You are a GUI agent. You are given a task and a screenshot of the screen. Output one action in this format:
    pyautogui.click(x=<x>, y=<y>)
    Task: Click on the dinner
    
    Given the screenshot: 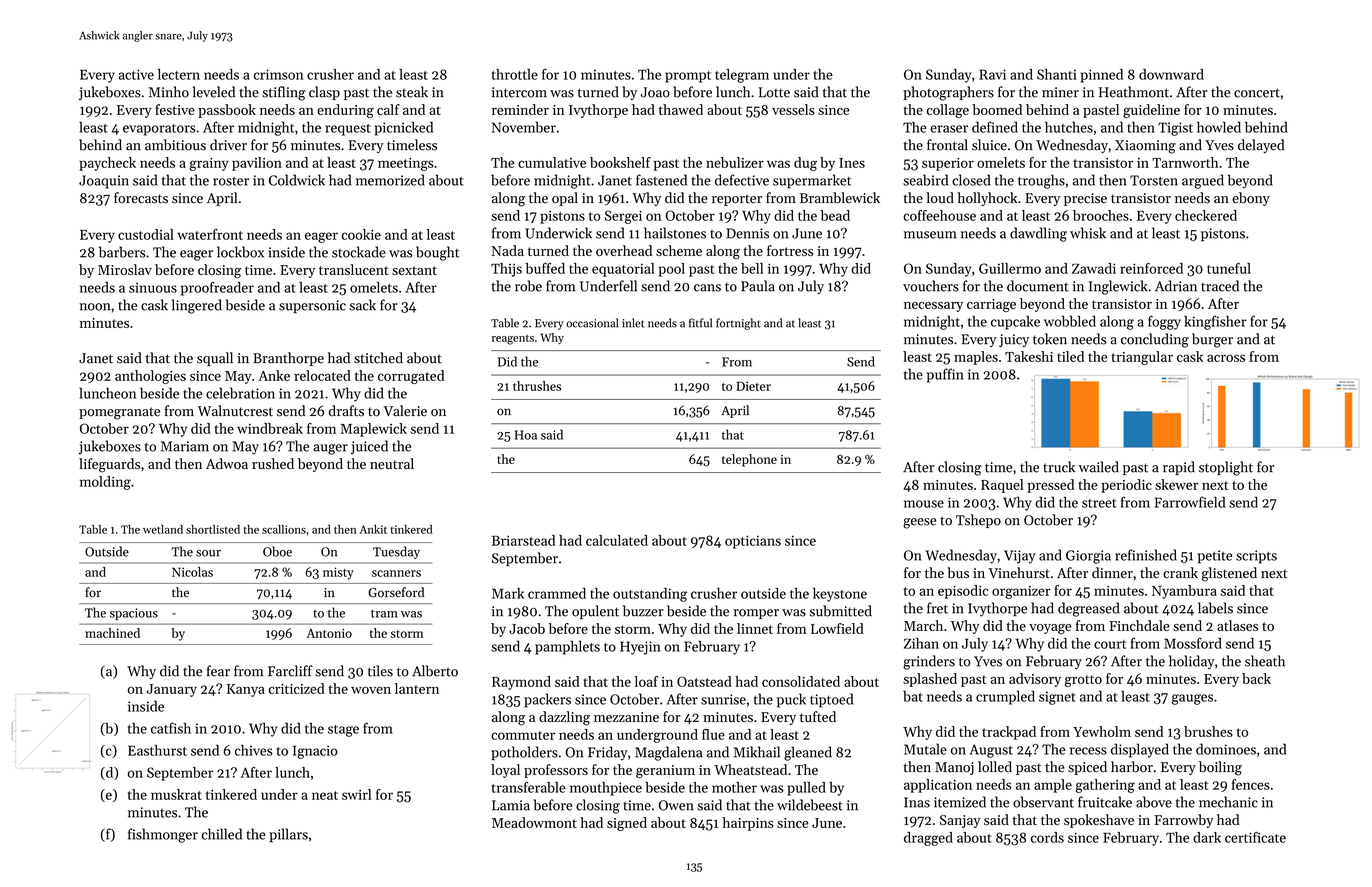 What is the action you would take?
    pyautogui.click(x=1112, y=573)
